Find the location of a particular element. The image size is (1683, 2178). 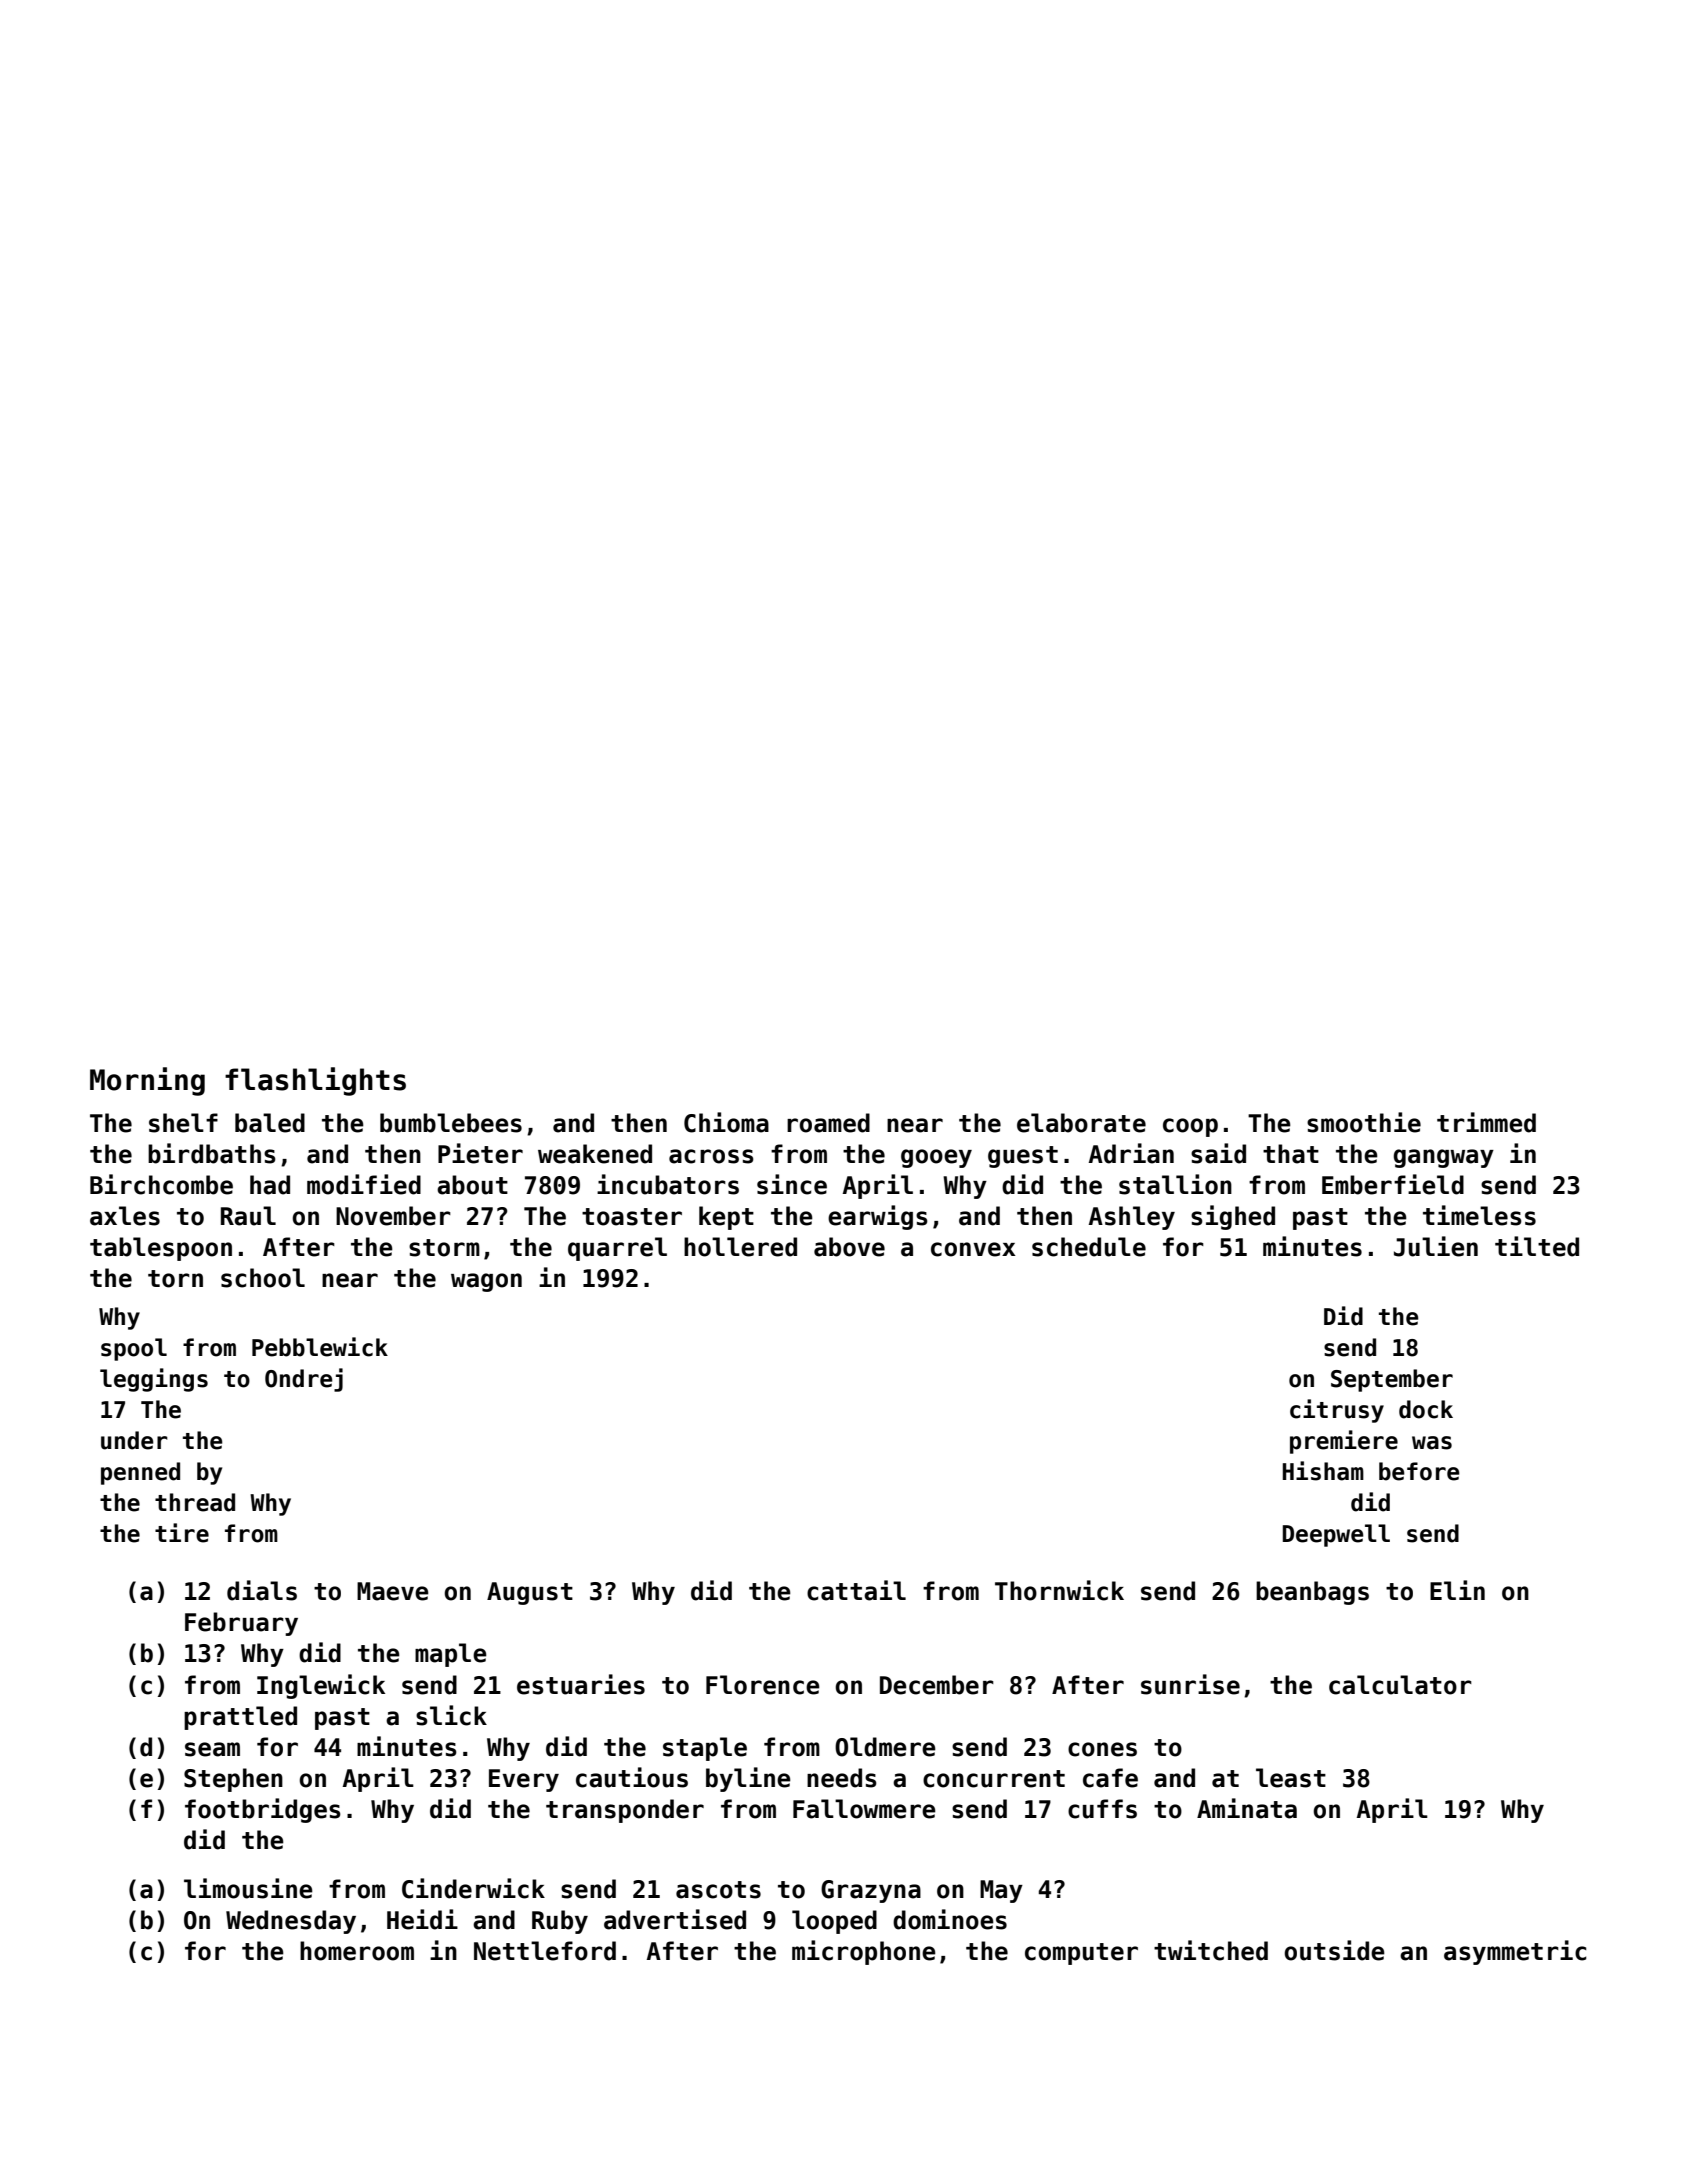

tilted is located at coordinates (1537, 1246).
